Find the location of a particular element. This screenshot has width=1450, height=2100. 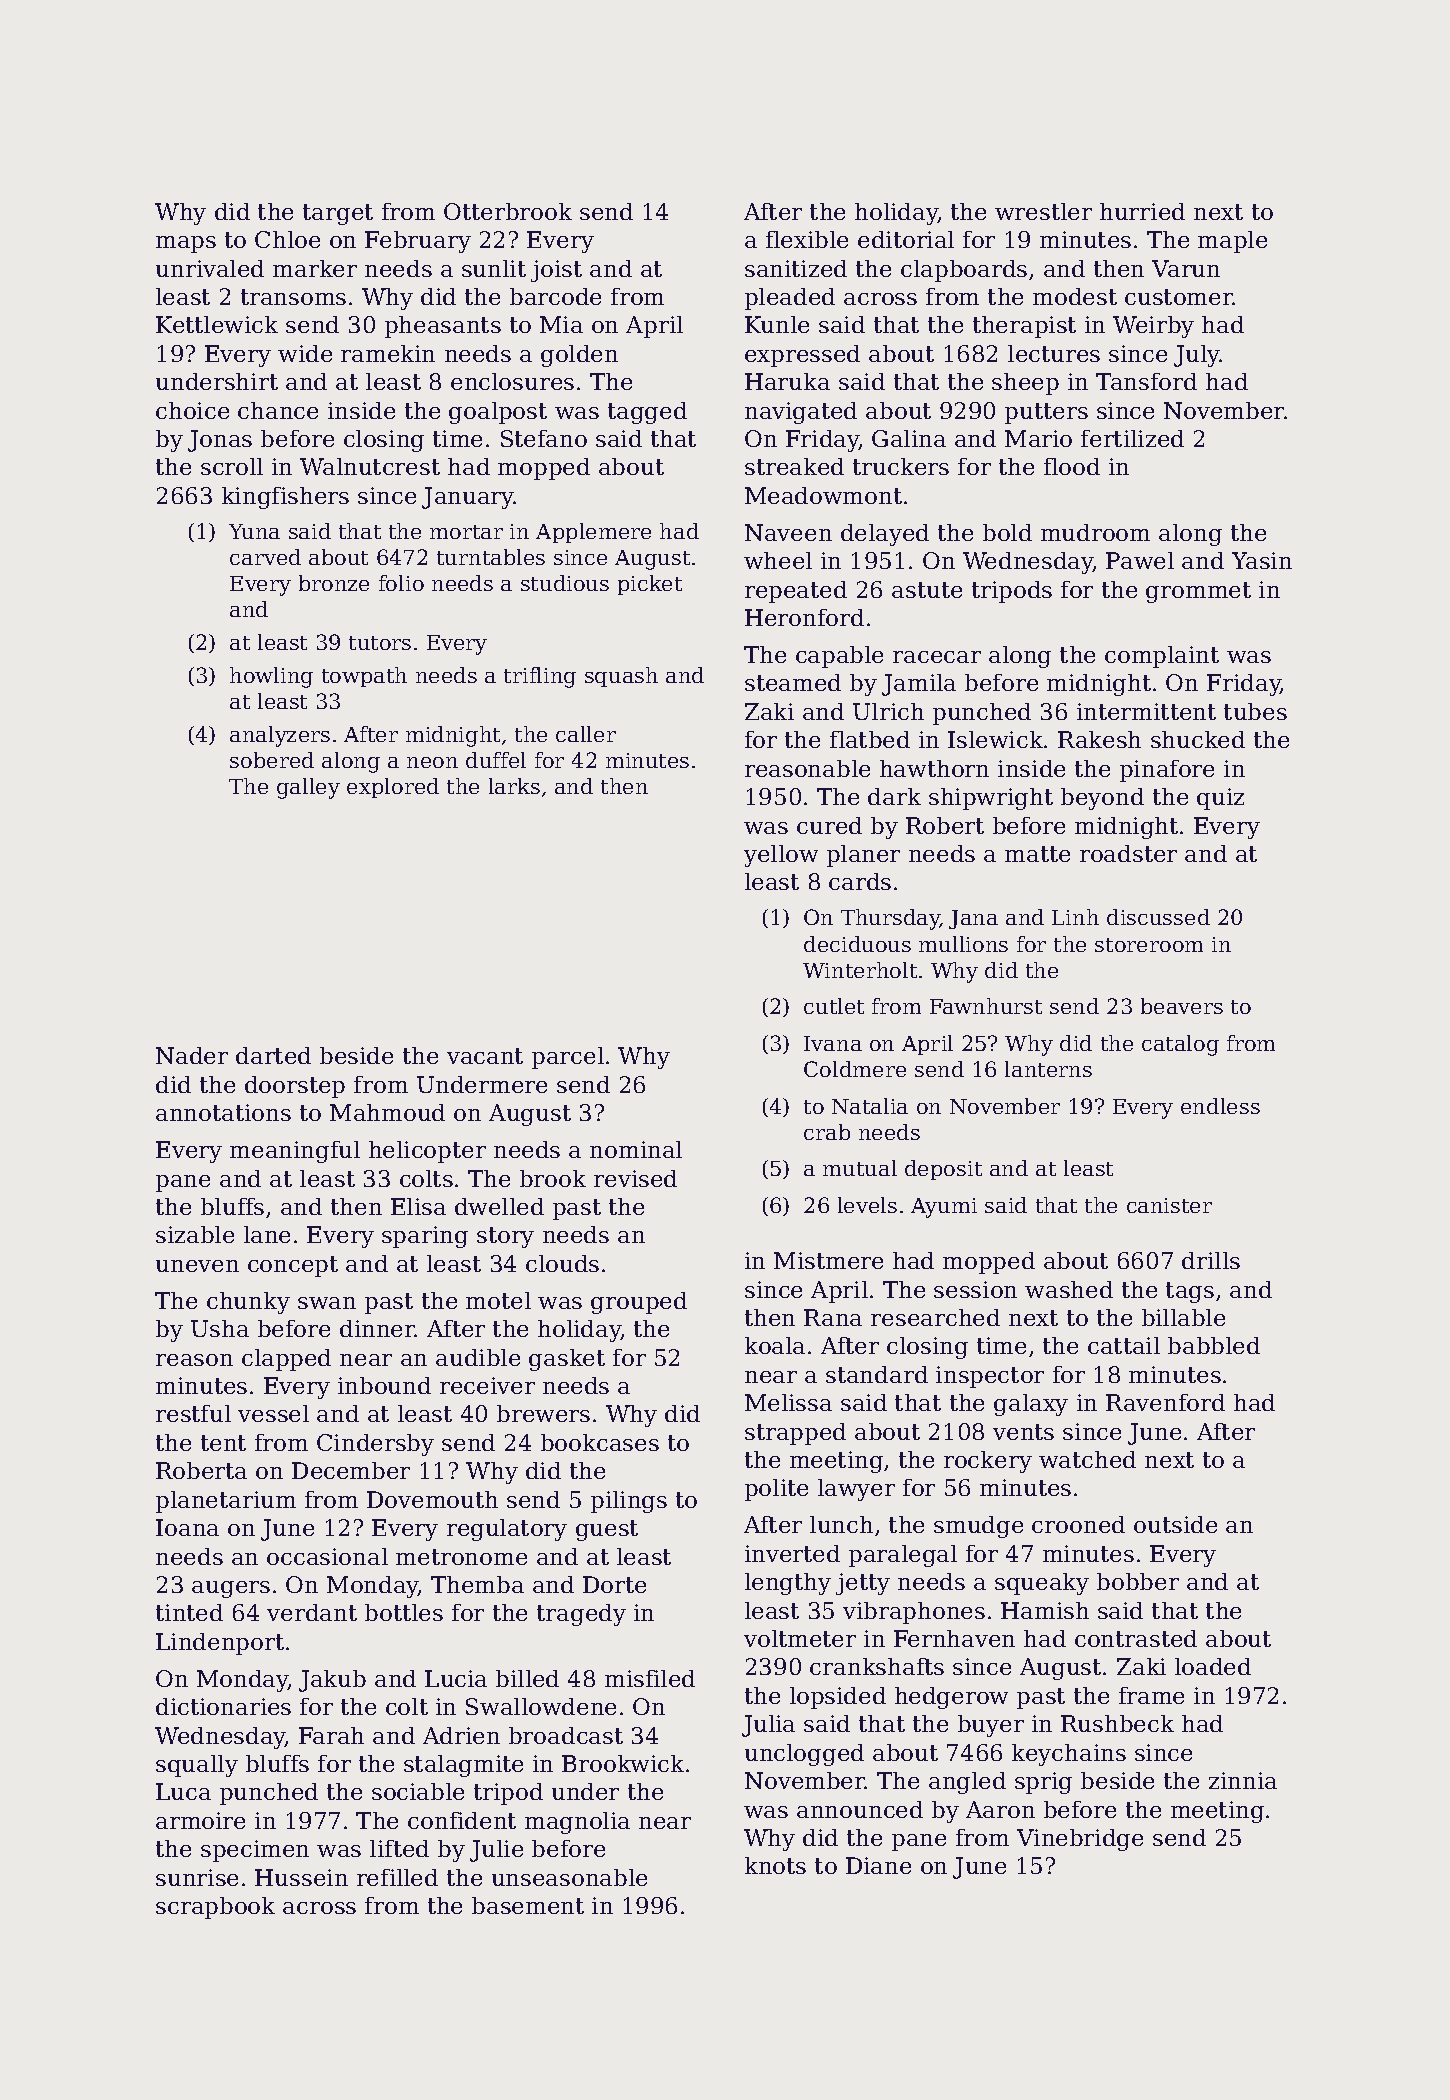

fertilized is located at coordinates (1132, 438).
